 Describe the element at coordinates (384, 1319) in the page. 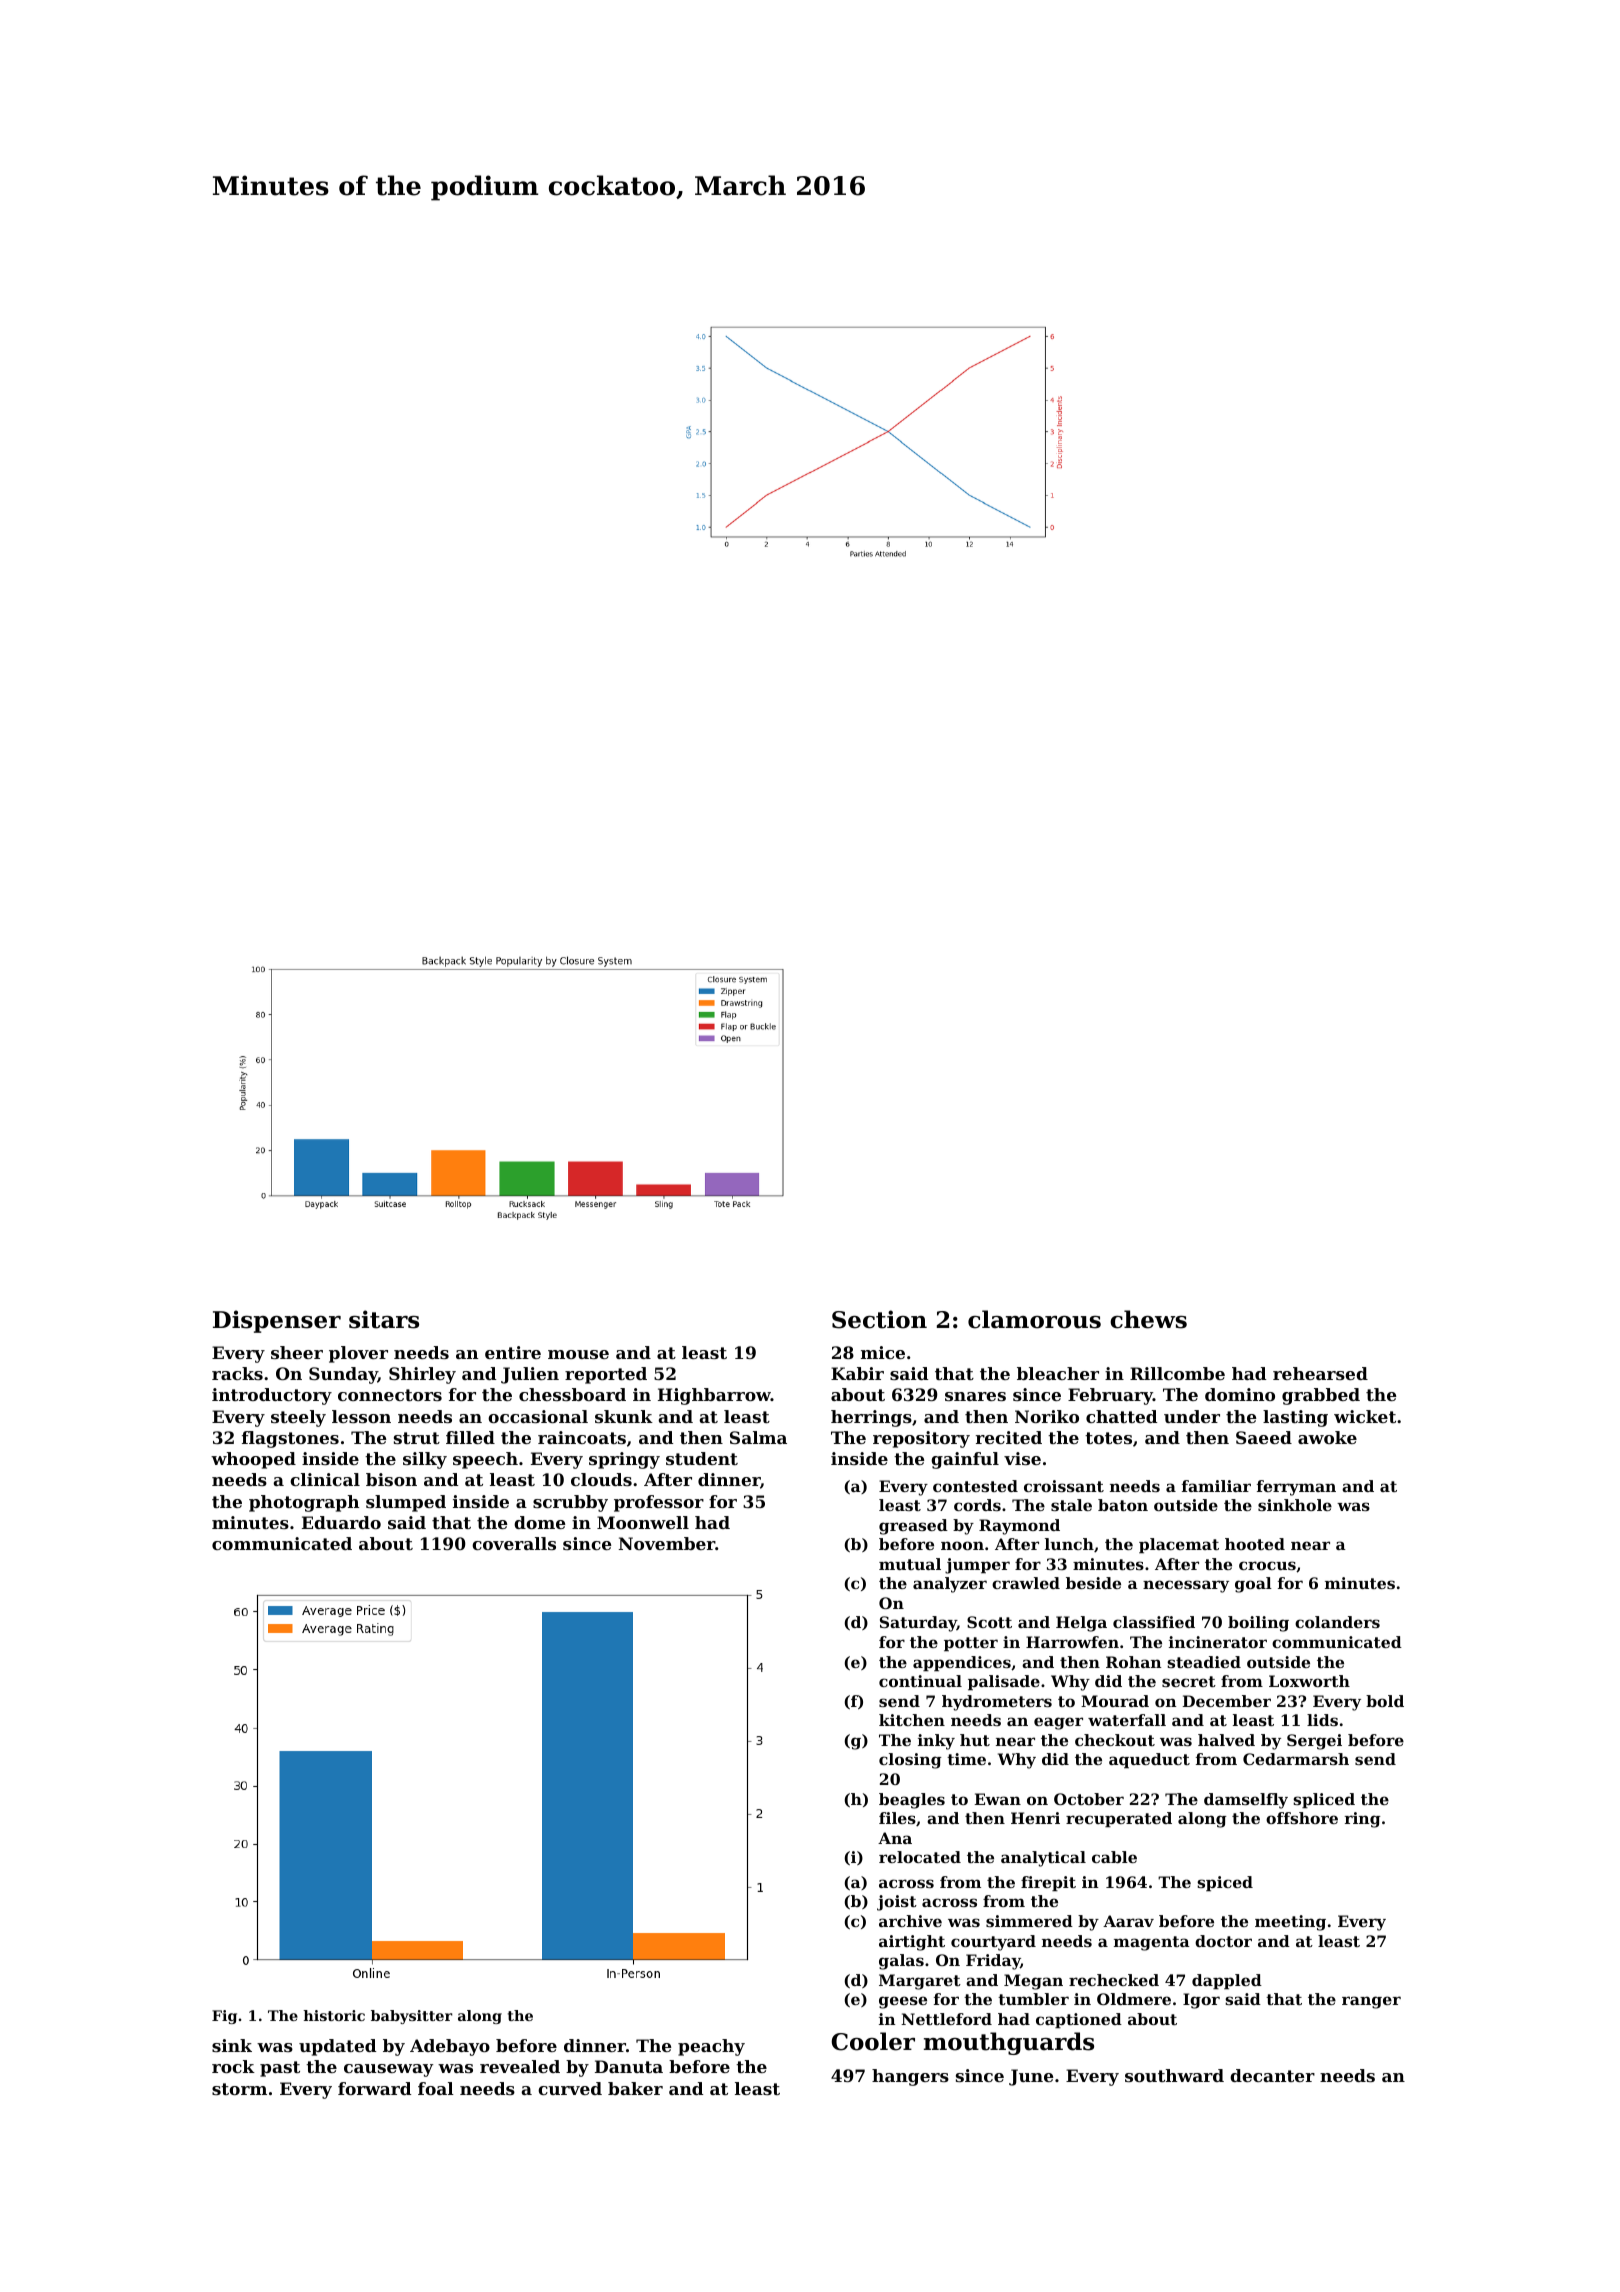

I see `sitars` at that location.
